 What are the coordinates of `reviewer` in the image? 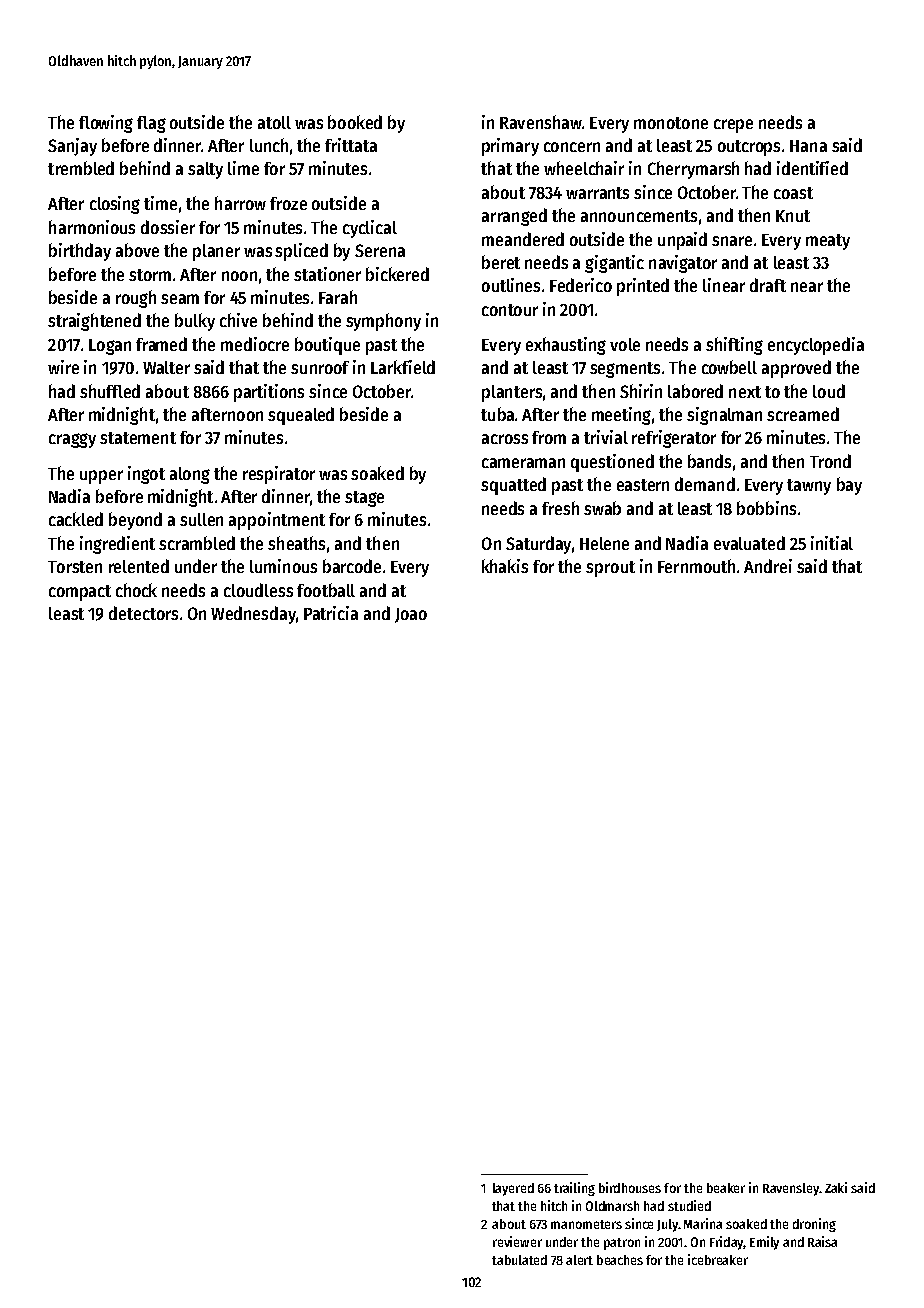 It's located at (517, 1241).
